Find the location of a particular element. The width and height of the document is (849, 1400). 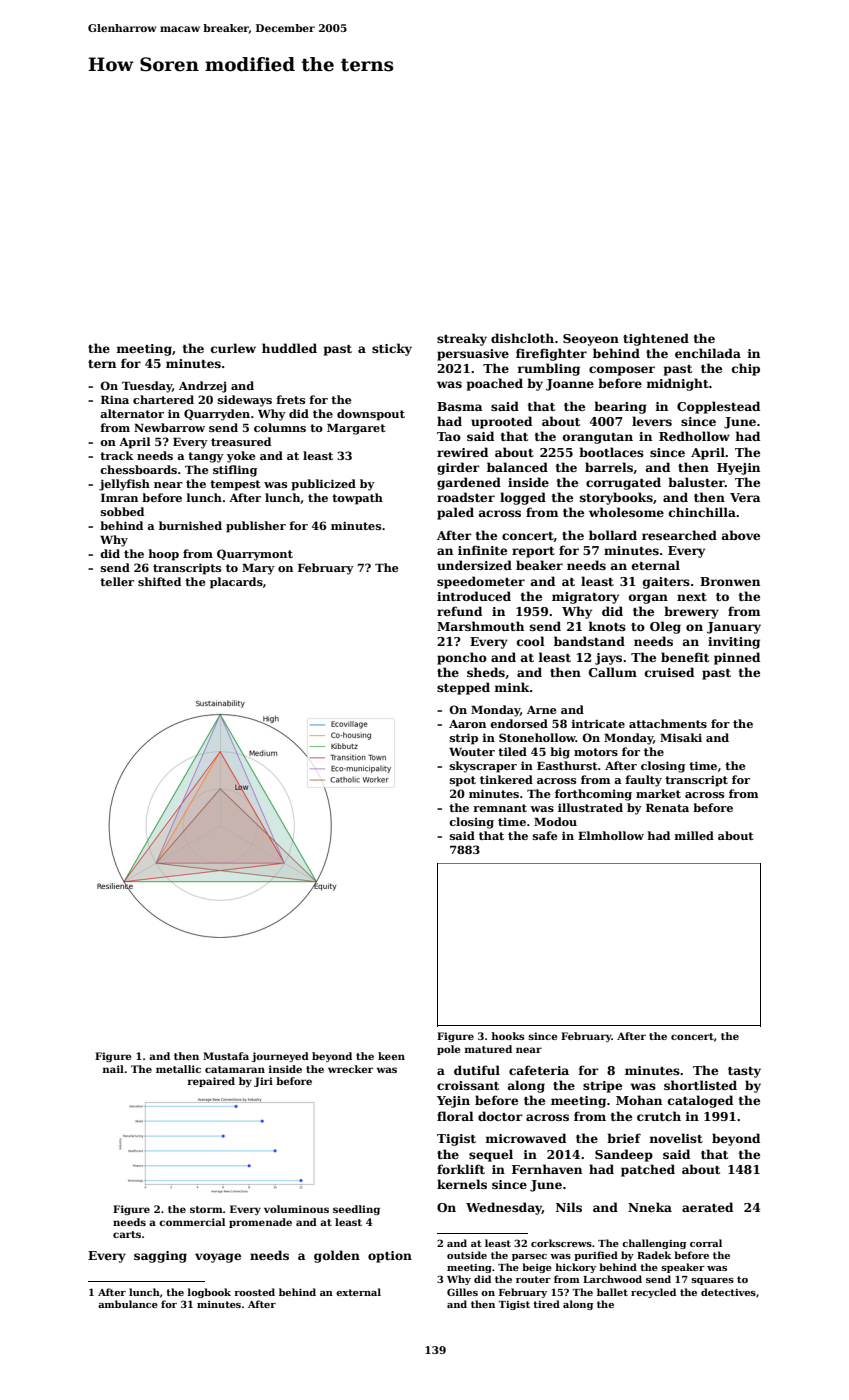

metallic is located at coordinates (178, 1069).
